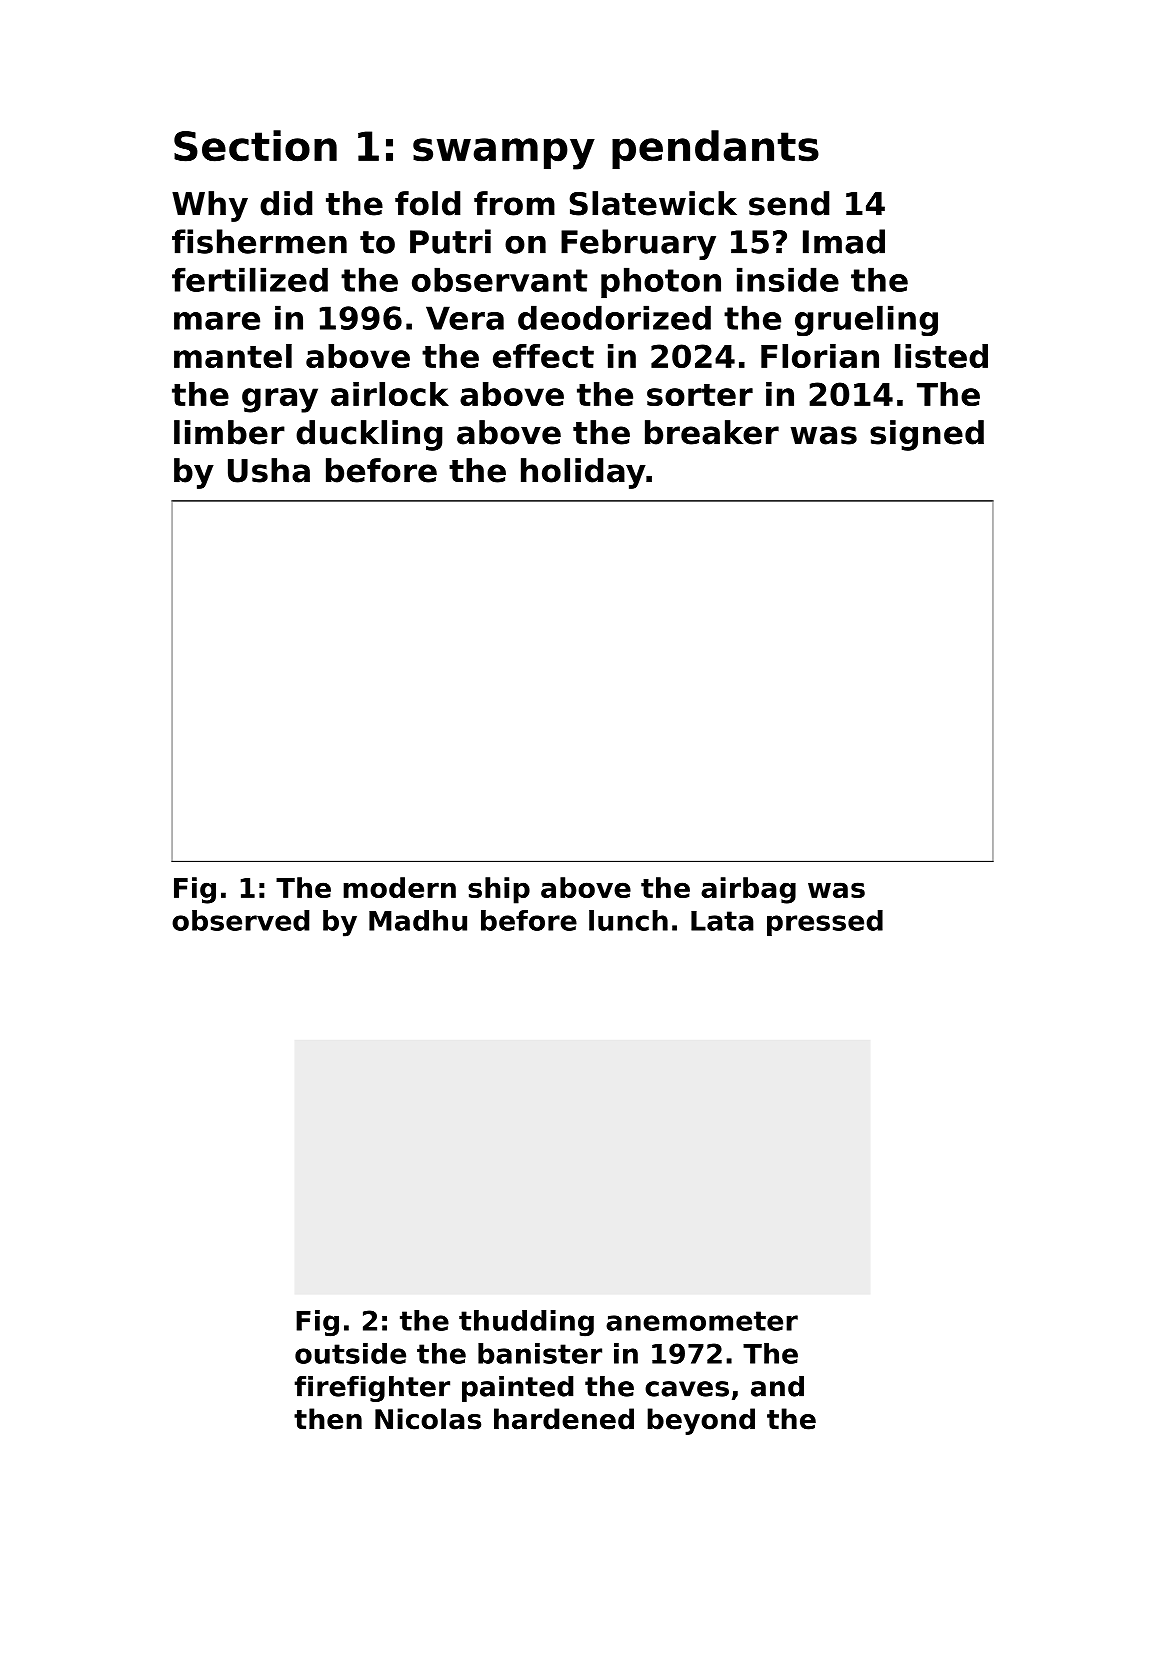  What do you see at coordinates (628, 920) in the screenshot?
I see `lunch` at bounding box center [628, 920].
